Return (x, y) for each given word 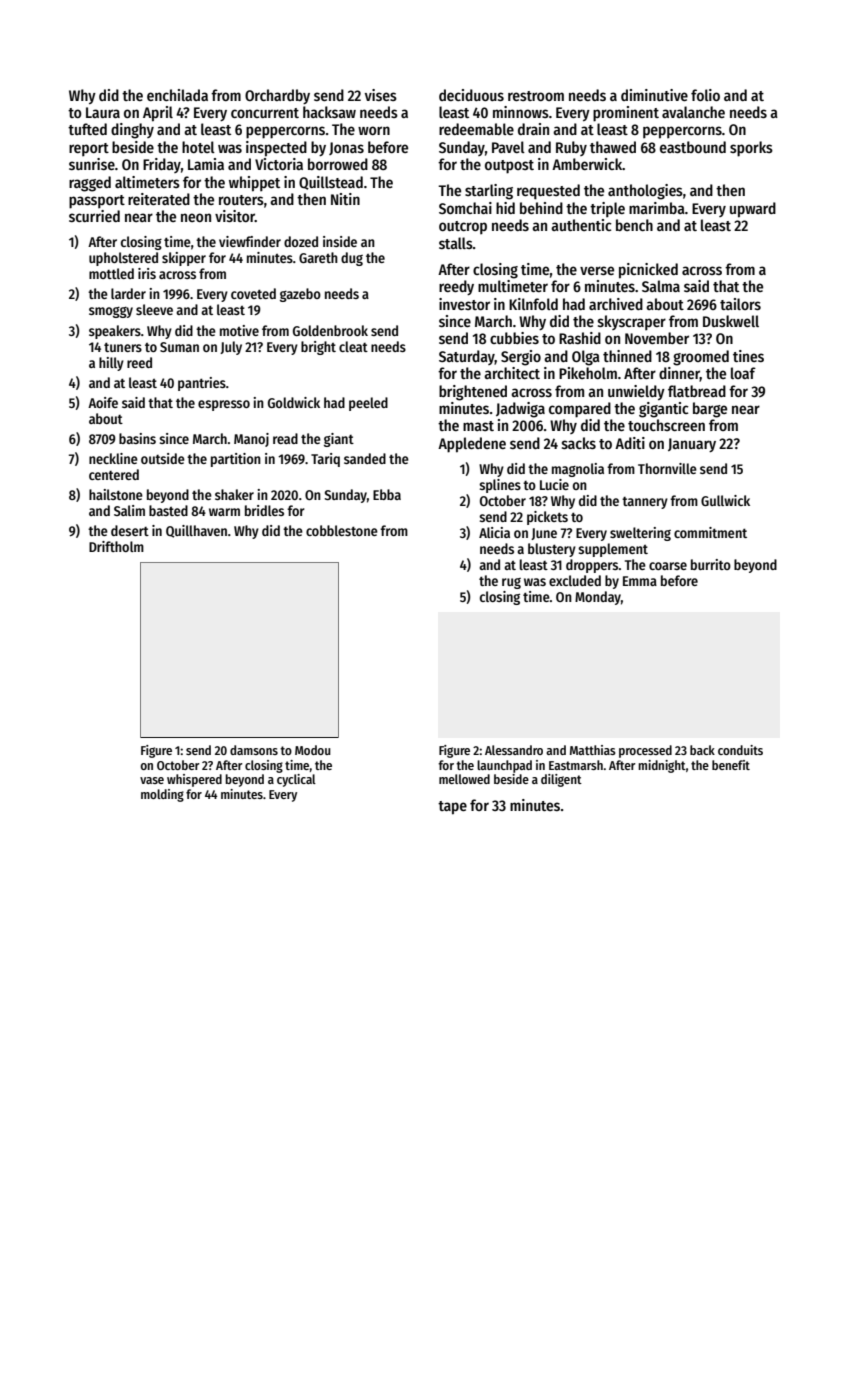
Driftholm (116, 546)
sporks (751, 149)
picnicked (648, 271)
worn (374, 130)
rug (511, 583)
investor (464, 304)
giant (339, 440)
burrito (711, 564)
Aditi (630, 443)
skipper (184, 259)
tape (452, 808)
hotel (198, 147)
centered (114, 474)
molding (162, 795)
